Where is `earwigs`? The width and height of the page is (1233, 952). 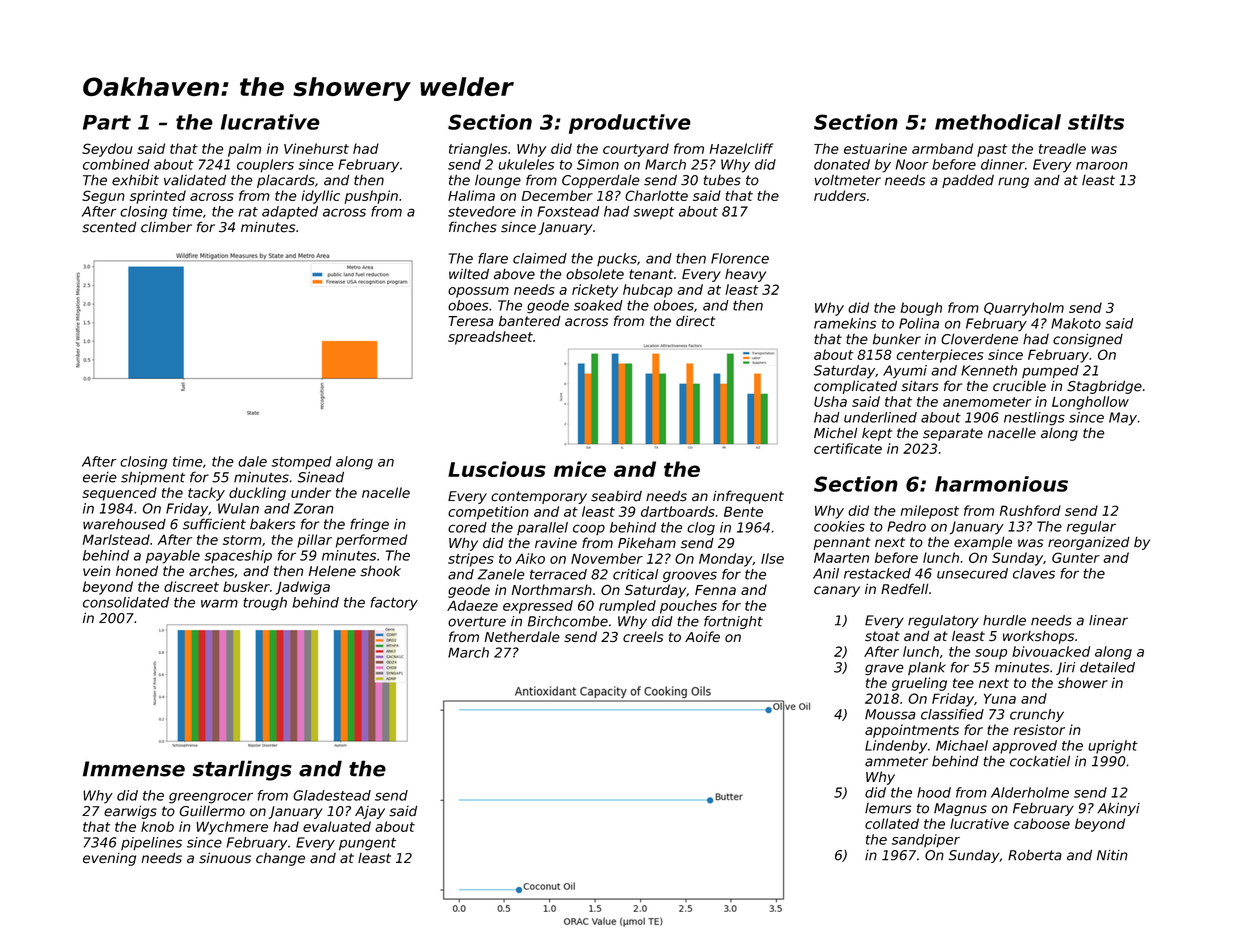 earwigs is located at coordinates (130, 812).
